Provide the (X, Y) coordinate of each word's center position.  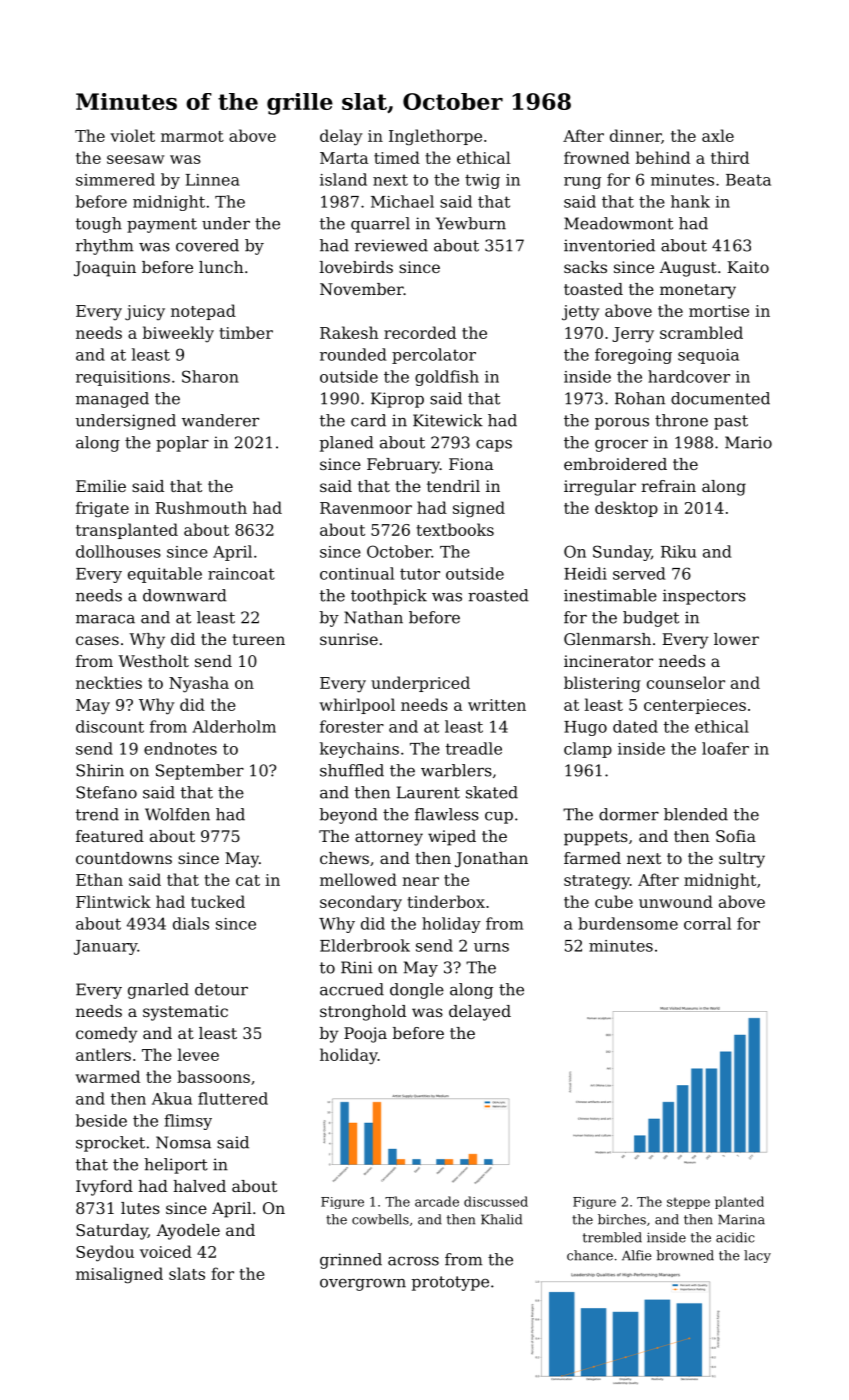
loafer (725, 748)
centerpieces (695, 706)
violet (132, 135)
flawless (447, 814)
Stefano (106, 792)
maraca (105, 619)
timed (397, 157)
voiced (166, 1251)
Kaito (748, 267)
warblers (456, 770)
